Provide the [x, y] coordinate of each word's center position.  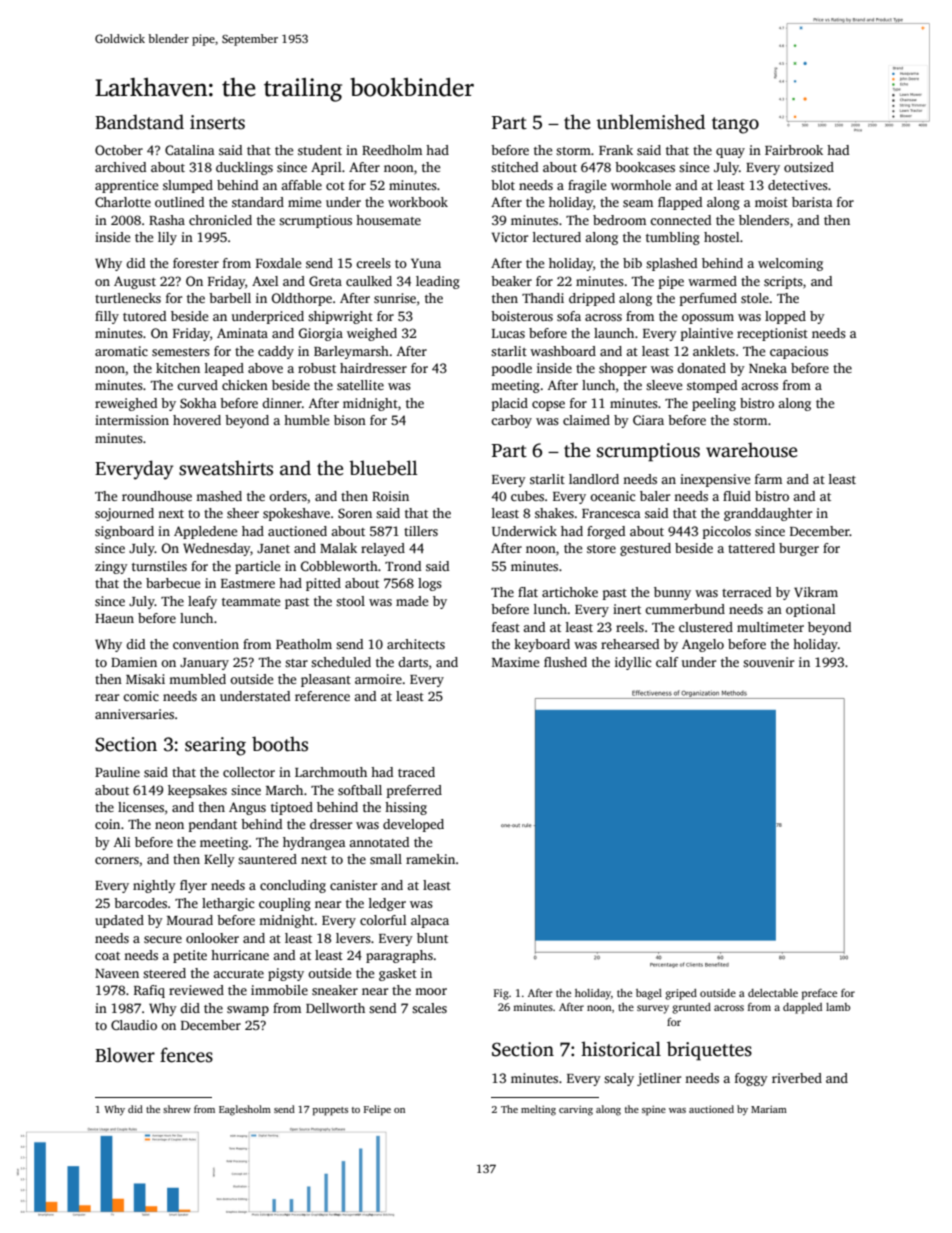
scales [429, 1008]
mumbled [197, 679]
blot [503, 185]
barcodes [140, 903]
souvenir [768, 662]
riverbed [797, 1078]
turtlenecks [128, 298]
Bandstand [139, 122]
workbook [418, 202]
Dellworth [335, 1008]
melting [538, 1110]
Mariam [769, 1109]
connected [680, 220]
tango [735, 125]
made [412, 601]
